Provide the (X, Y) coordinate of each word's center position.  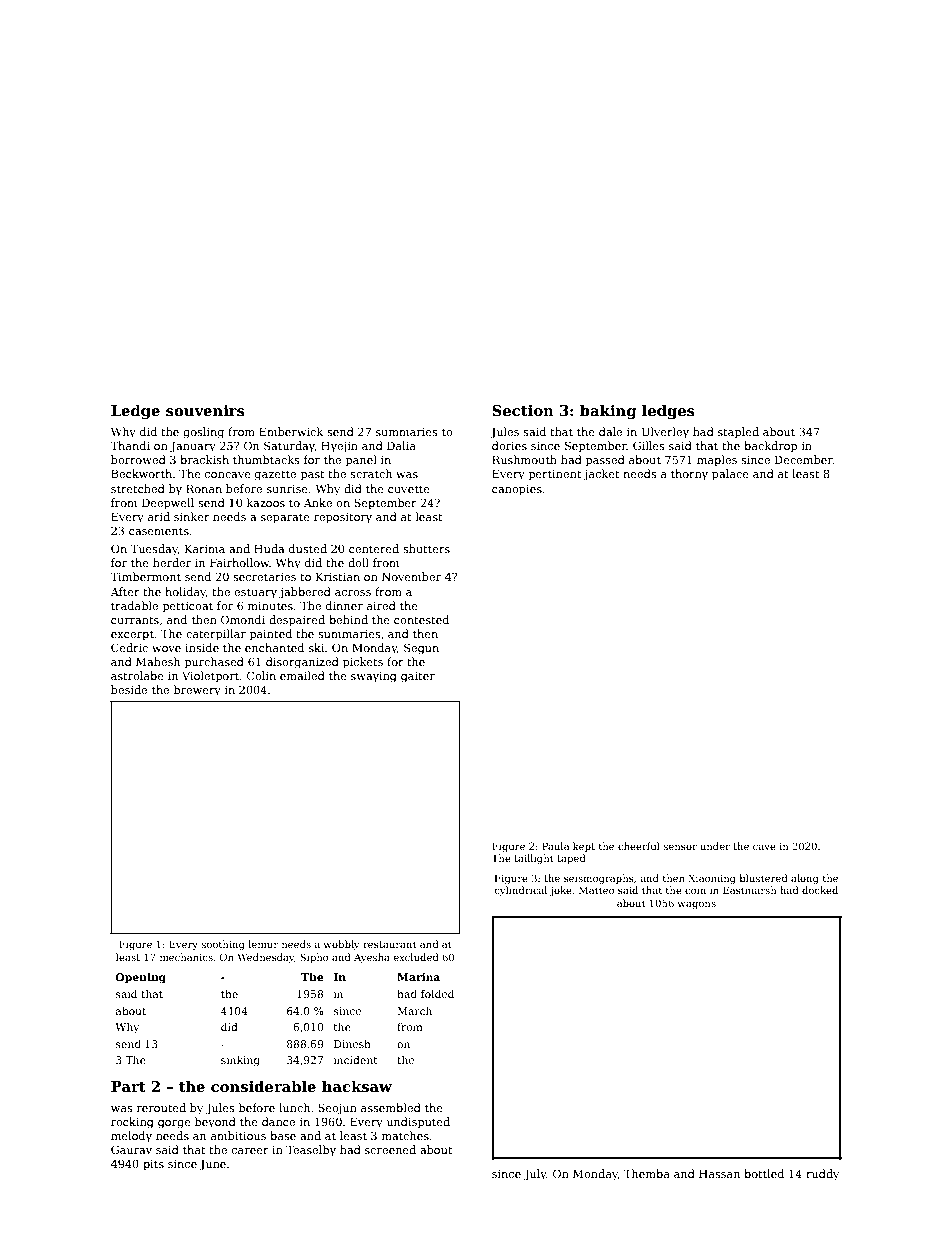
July (535, 1175)
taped (571, 859)
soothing (223, 945)
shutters (426, 548)
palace (730, 475)
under (715, 846)
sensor (680, 847)
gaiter (418, 677)
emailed (302, 675)
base (283, 1135)
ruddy (822, 1175)
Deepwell (168, 504)
